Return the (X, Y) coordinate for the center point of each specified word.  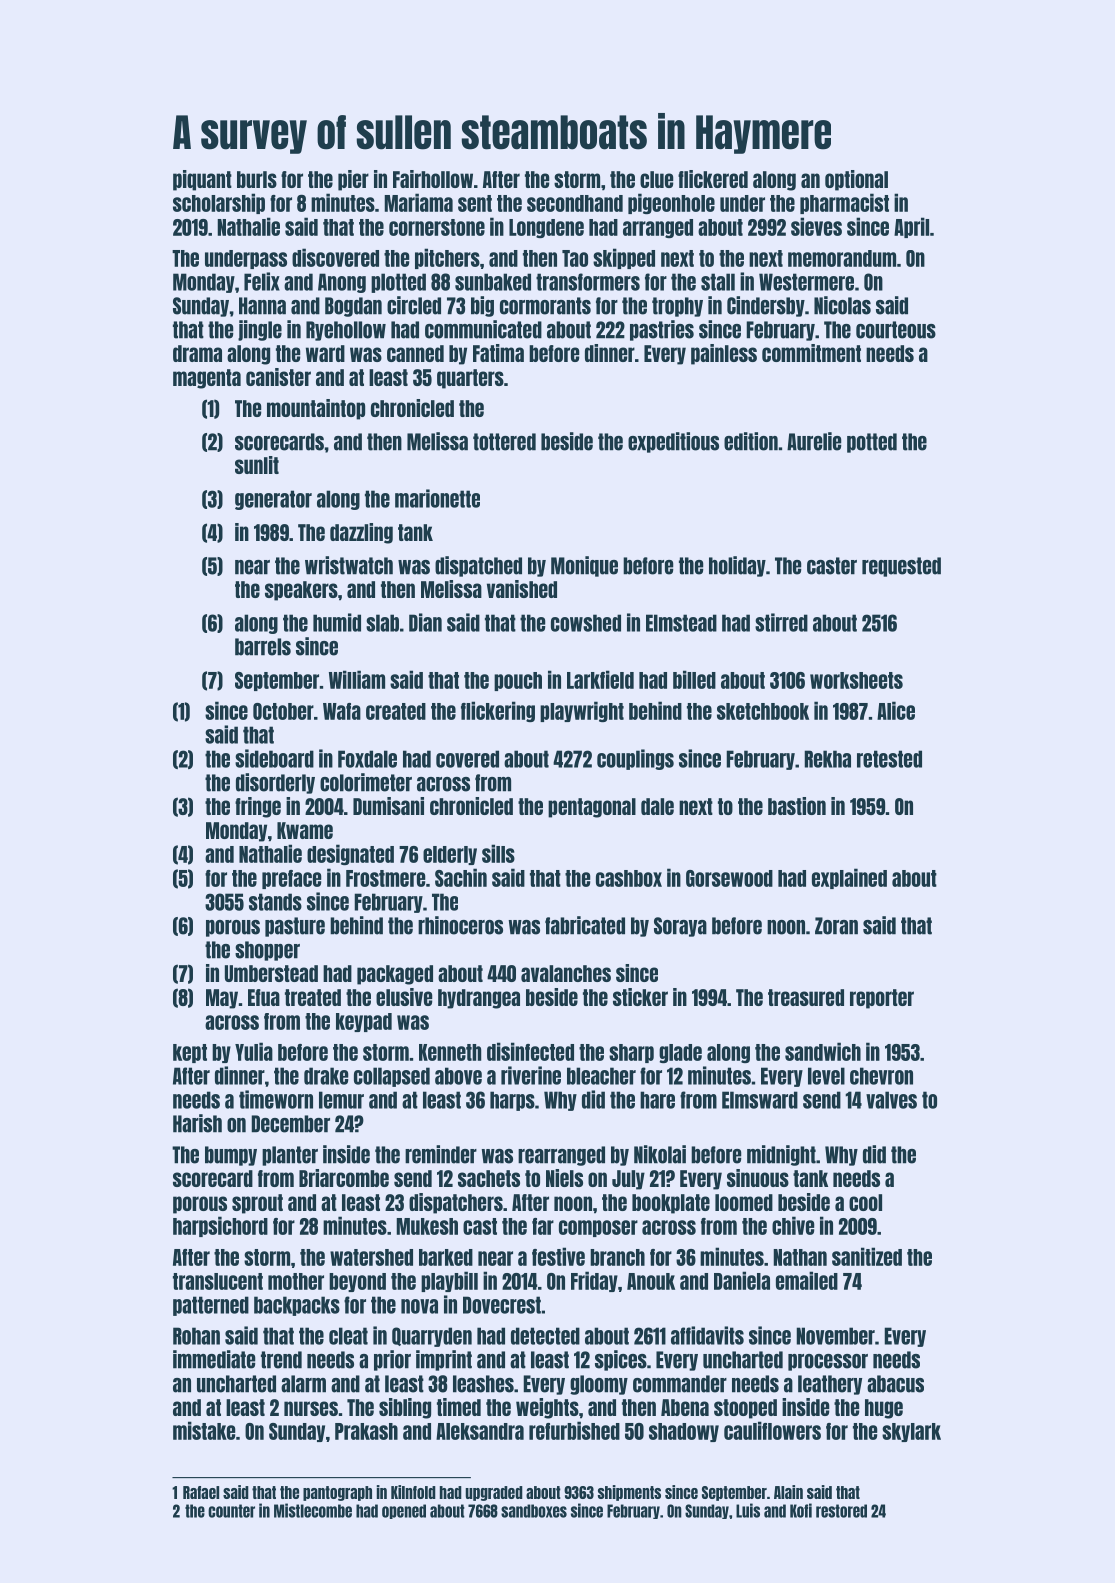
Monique (584, 566)
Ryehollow (346, 331)
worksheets (856, 680)
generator (273, 500)
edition (751, 441)
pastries (662, 330)
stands (275, 902)
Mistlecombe (313, 1510)
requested (901, 567)
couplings (635, 759)
